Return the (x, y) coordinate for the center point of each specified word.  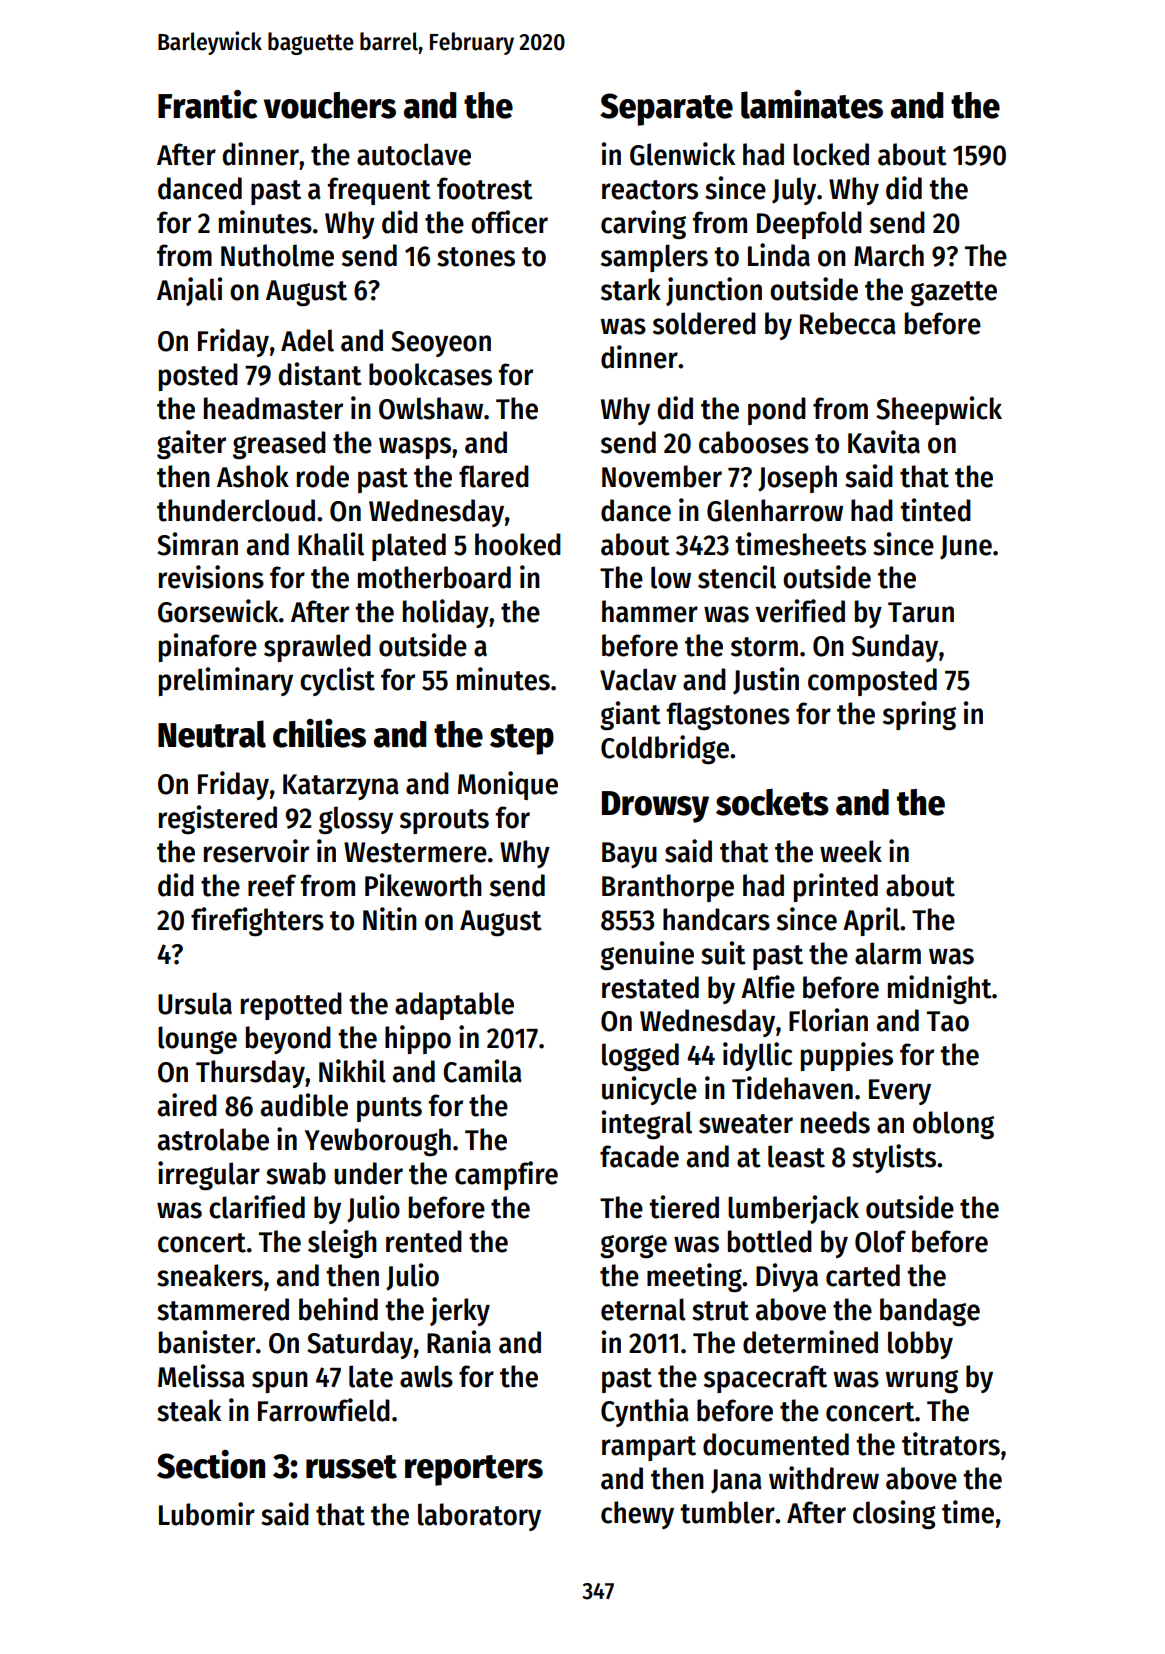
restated (650, 987)
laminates (812, 104)
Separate (666, 109)
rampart (649, 1448)
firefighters (257, 922)
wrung (921, 1382)
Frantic (208, 104)
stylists (894, 1158)
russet (351, 1467)
